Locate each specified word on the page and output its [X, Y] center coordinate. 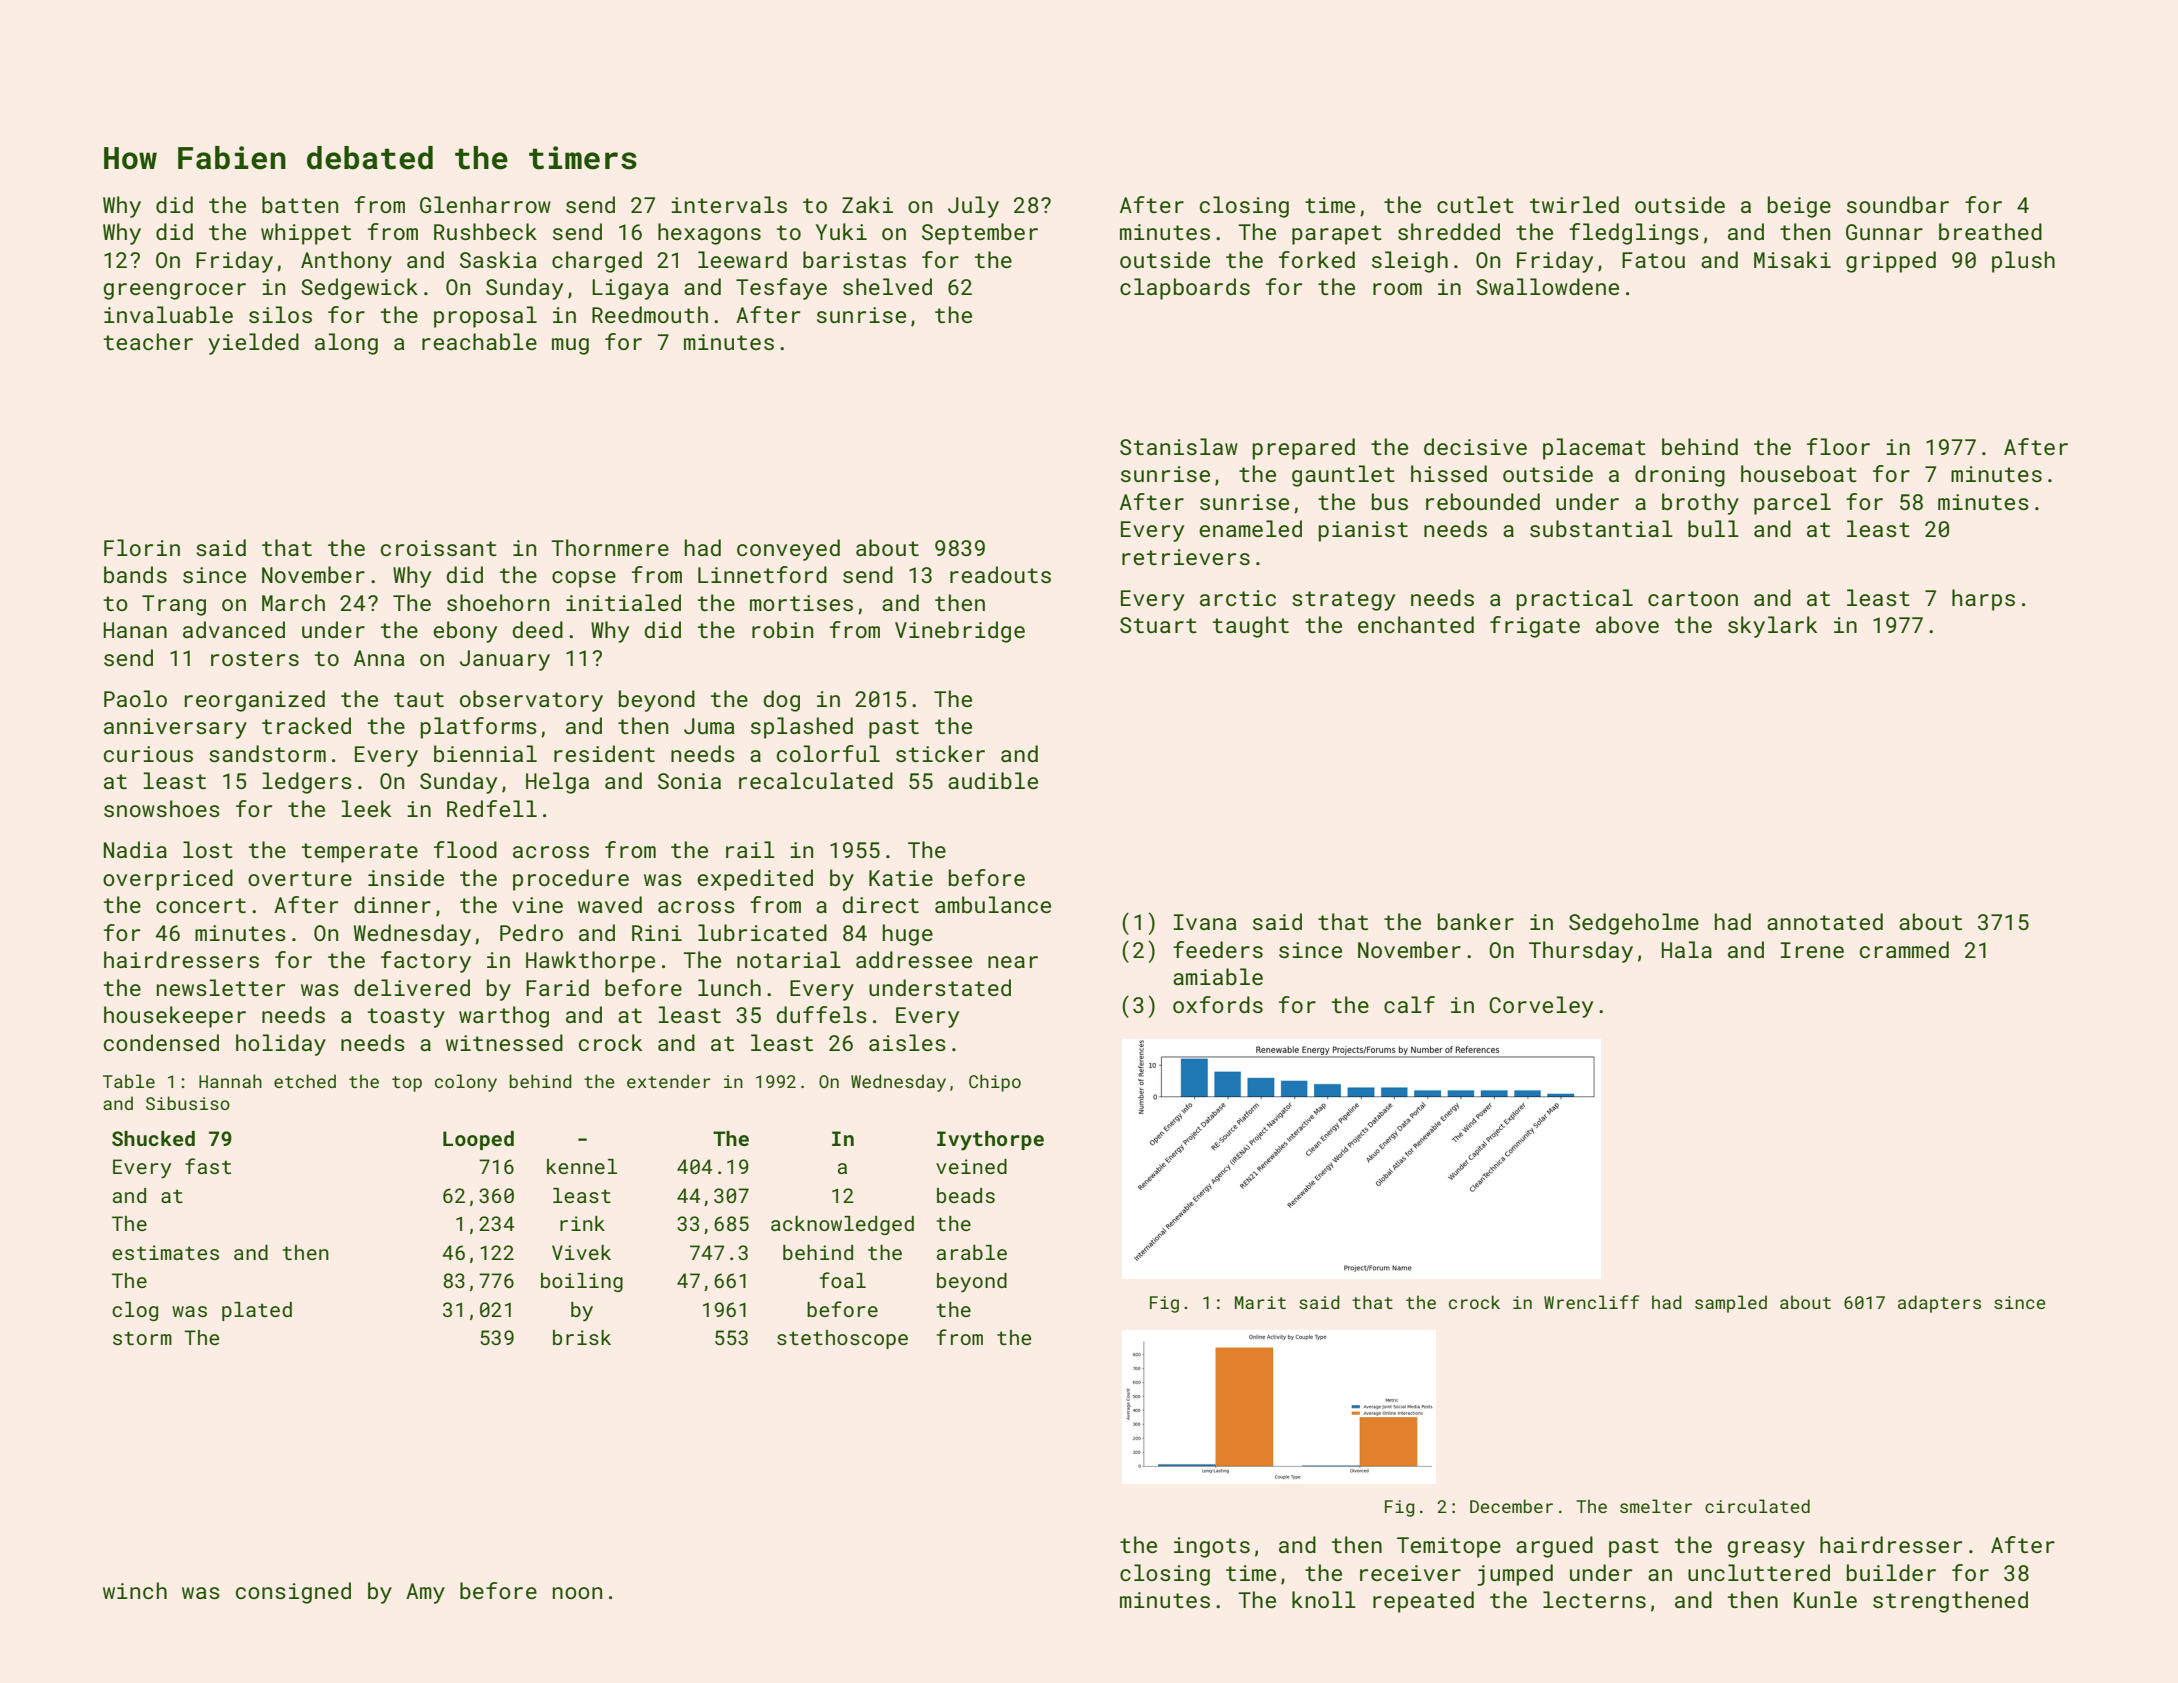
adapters [1939, 1304]
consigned [293, 1593]
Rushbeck [485, 231]
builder [1891, 1572]
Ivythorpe [990, 1141]
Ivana [1205, 922]
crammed [1904, 949]
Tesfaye [781, 289]
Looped [478, 1140]
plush [2023, 262]
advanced [234, 629]
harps [1983, 600]
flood [465, 849]
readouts [1000, 574]
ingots [1212, 1547]
